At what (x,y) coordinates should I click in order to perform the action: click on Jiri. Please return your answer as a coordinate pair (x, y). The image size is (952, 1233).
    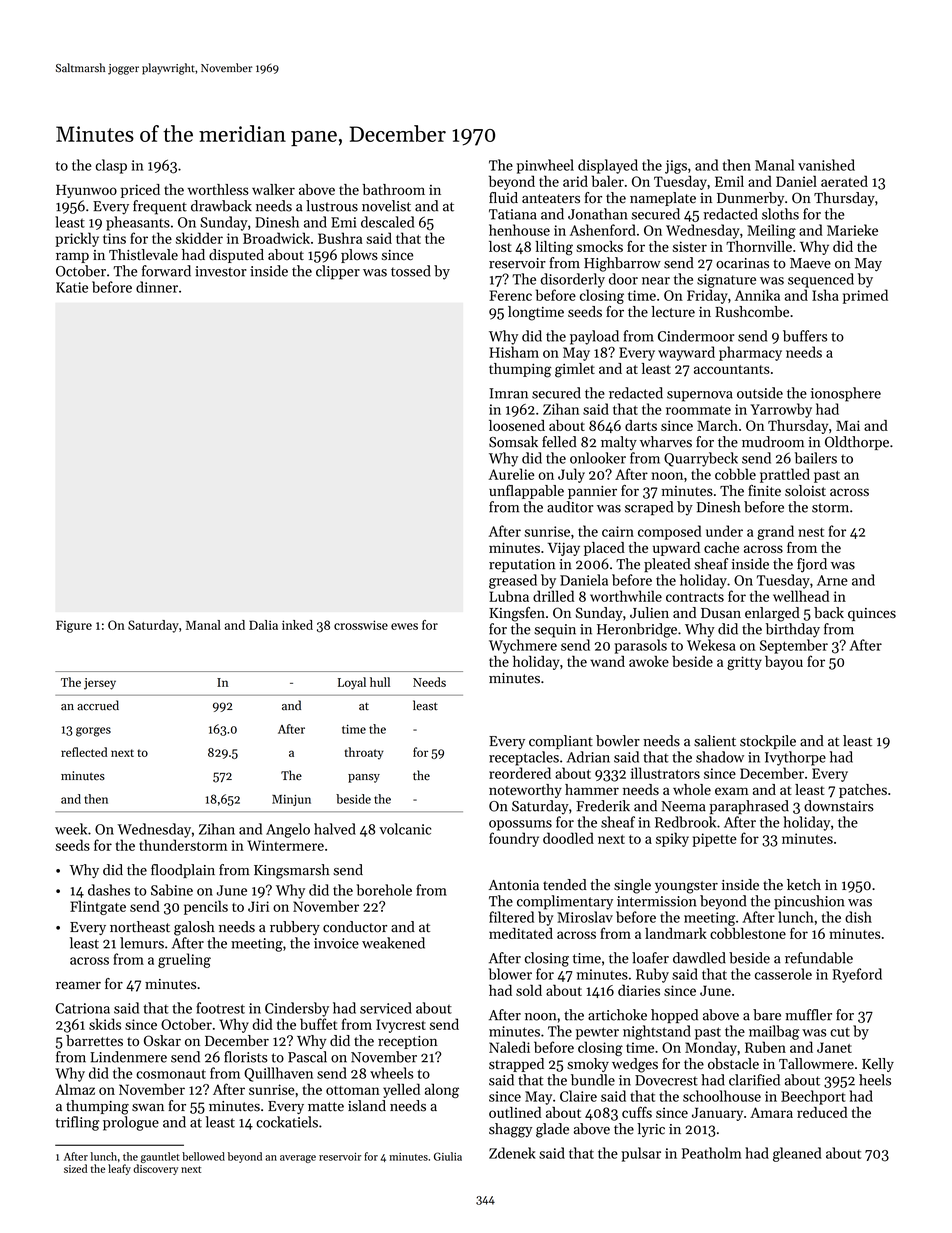
    Looking at the image, I should click on (258, 906).
